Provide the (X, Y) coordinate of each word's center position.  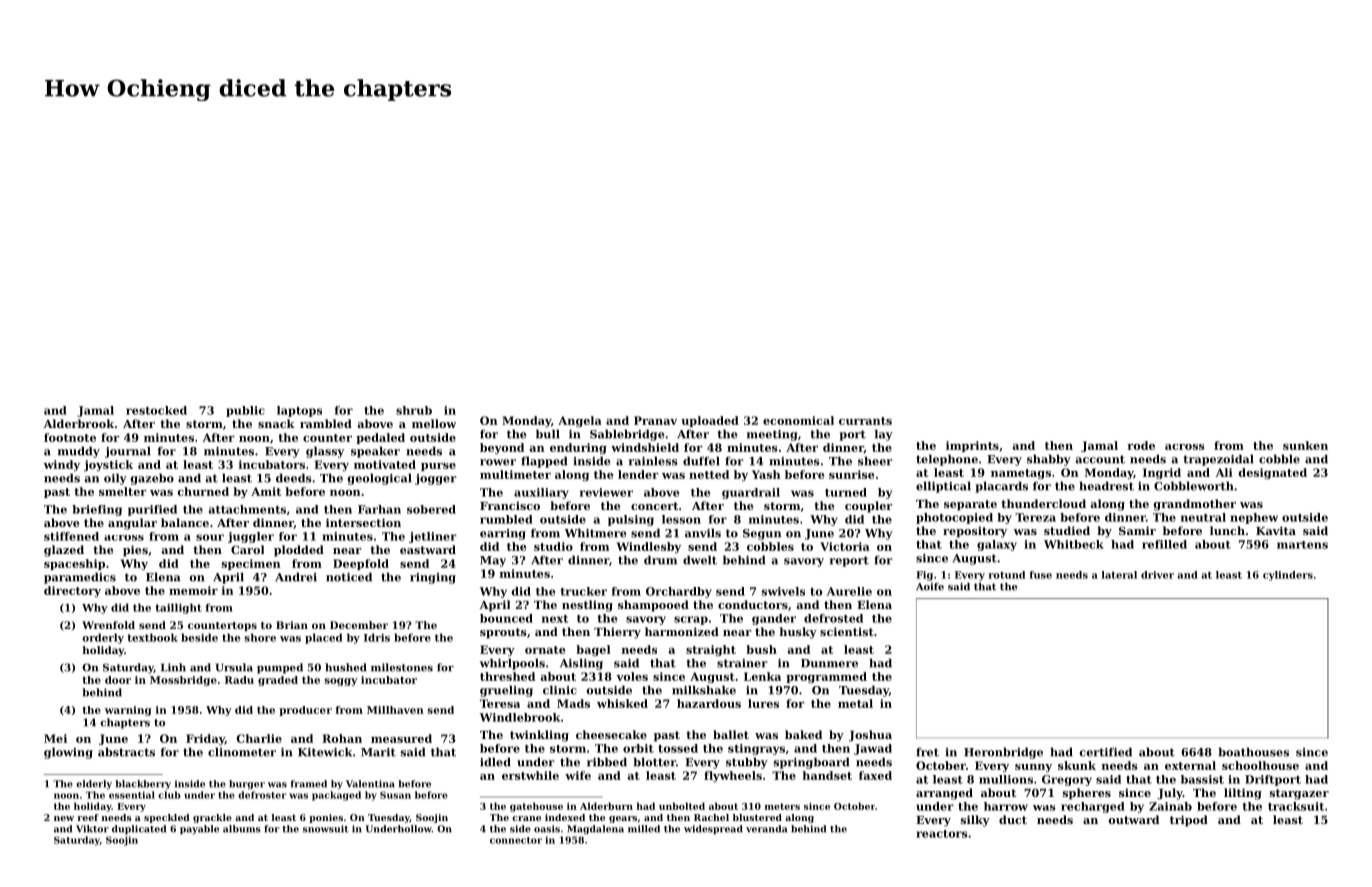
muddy (79, 452)
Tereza (1035, 517)
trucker (584, 591)
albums (242, 829)
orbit (638, 748)
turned (846, 492)
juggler (251, 537)
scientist (847, 631)
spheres (1087, 794)
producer (305, 711)
